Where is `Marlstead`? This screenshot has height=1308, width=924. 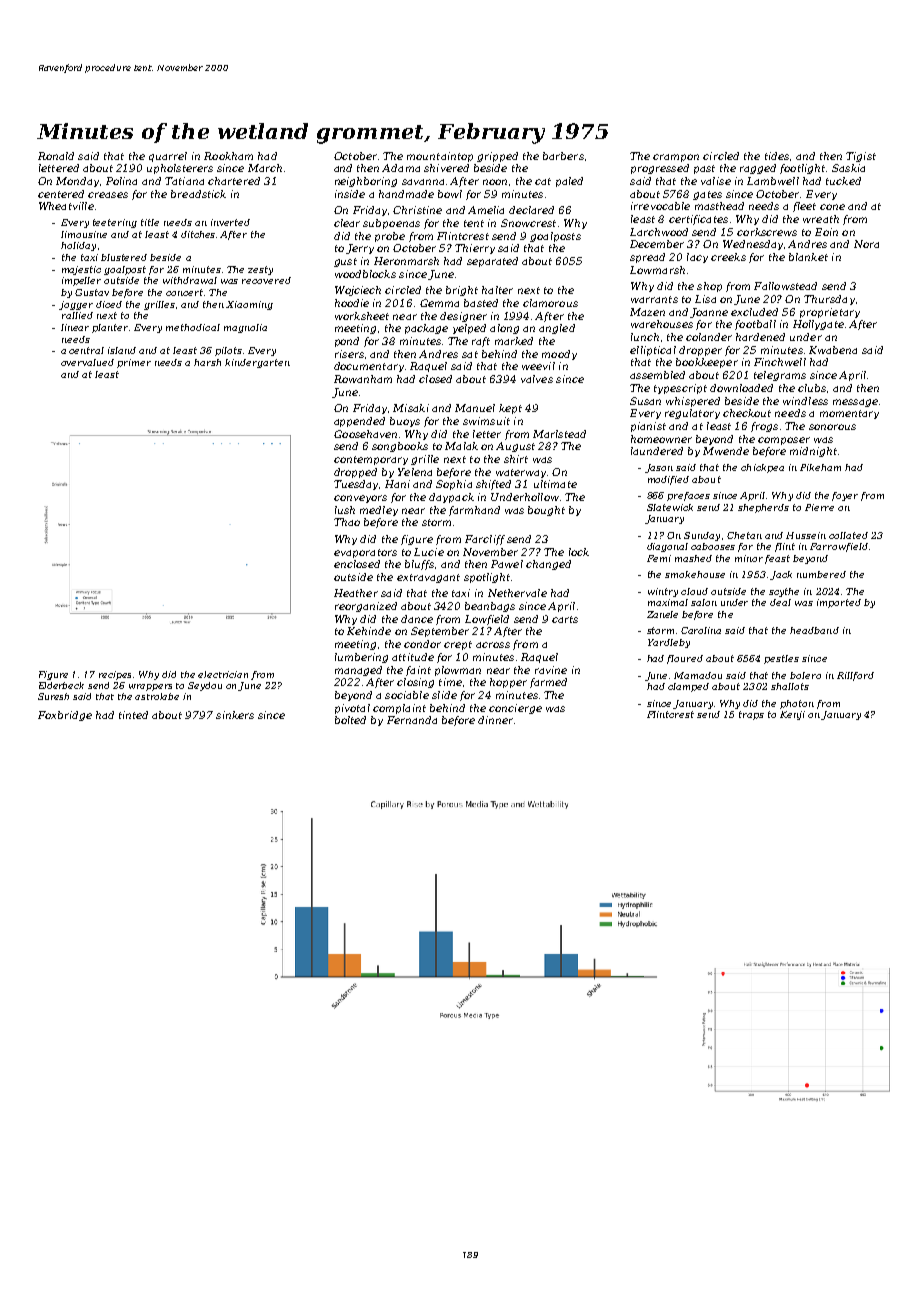
Marlstead is located at coordinates (559, 434).
